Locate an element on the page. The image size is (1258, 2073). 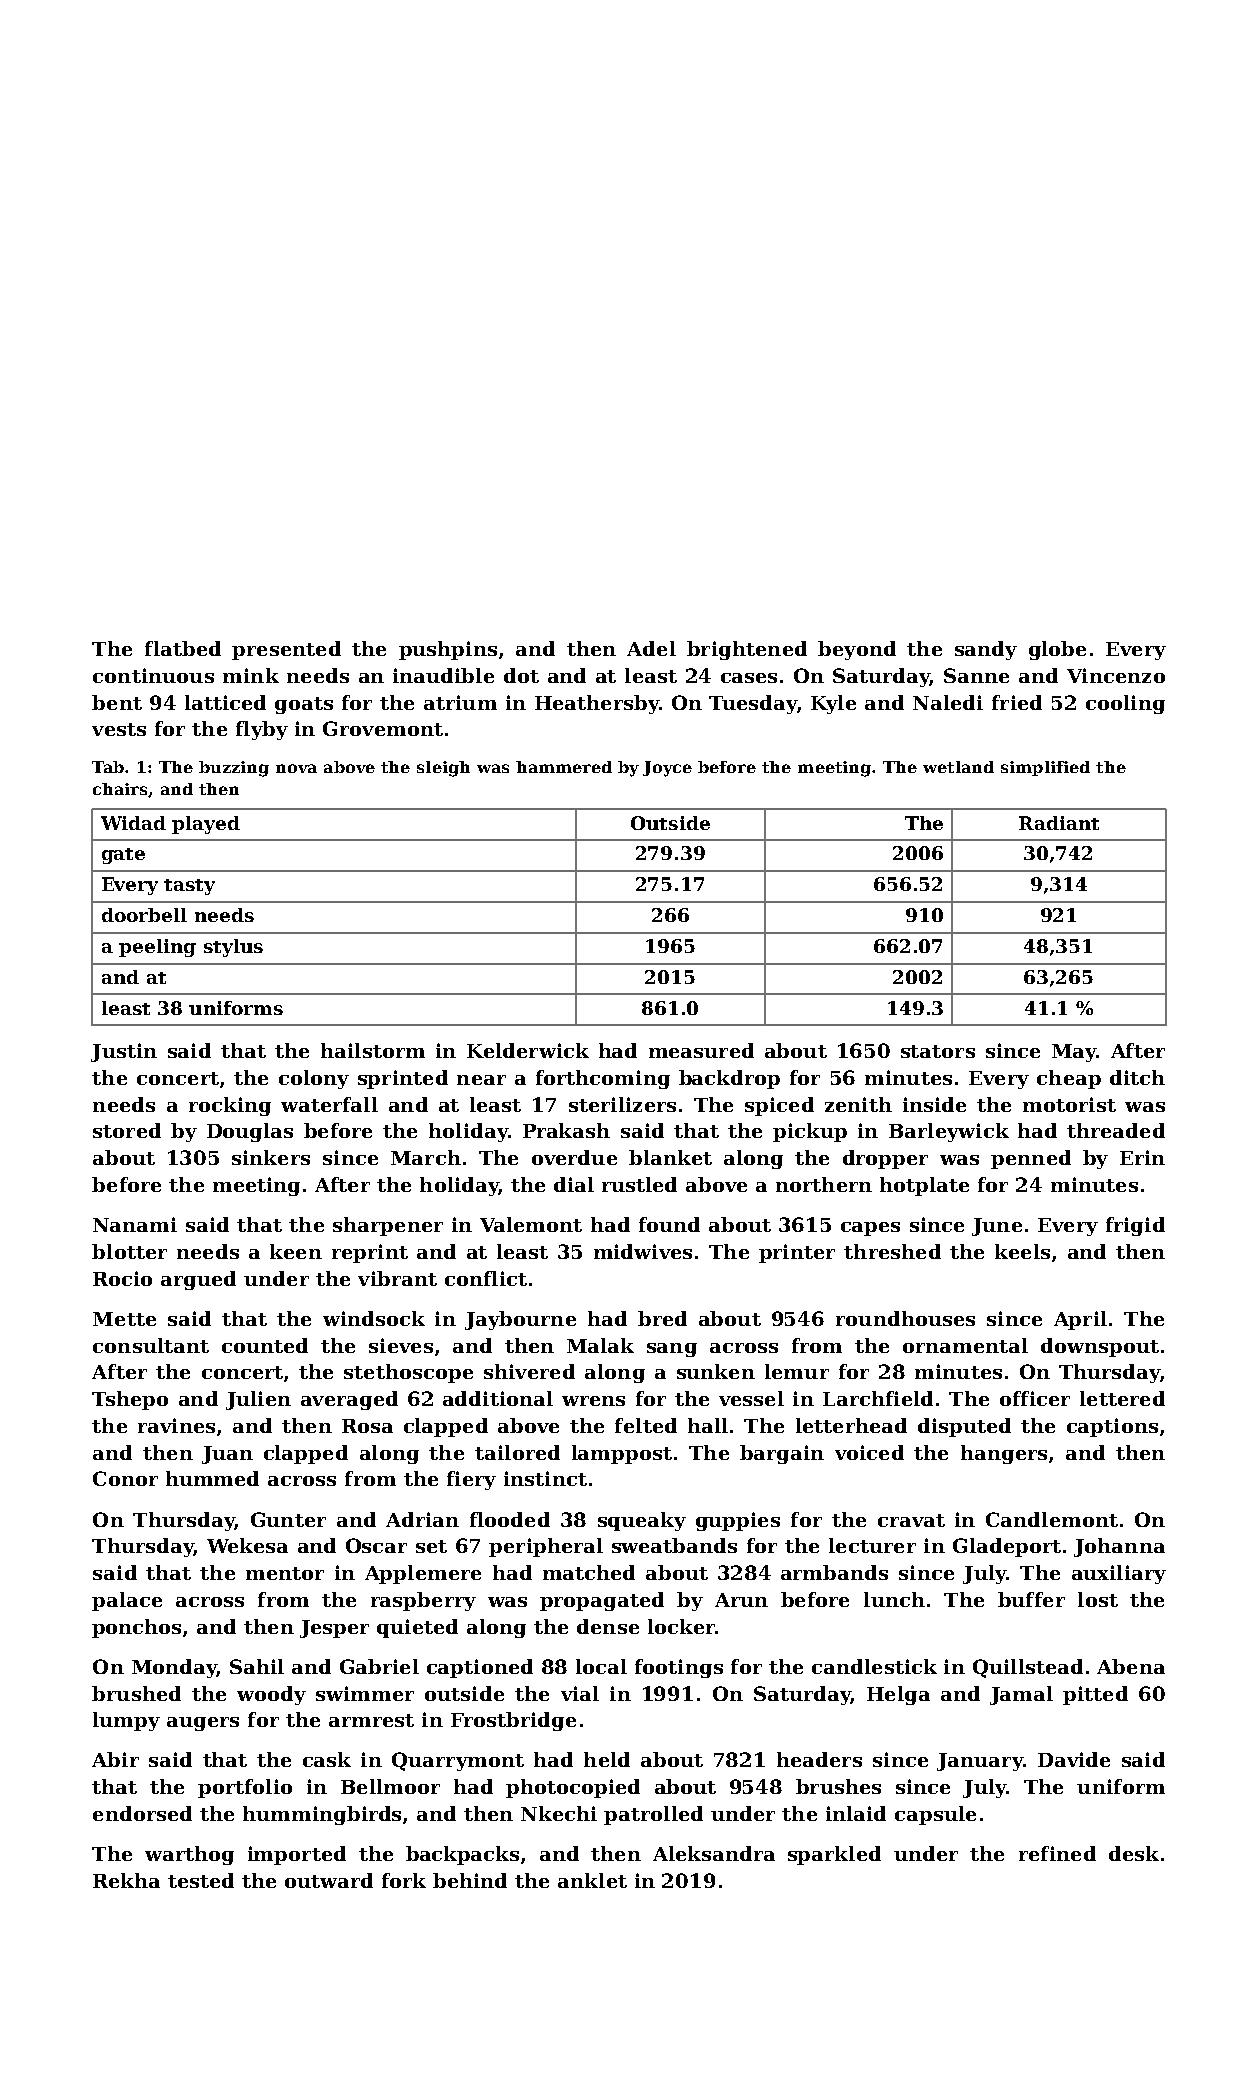
stators is located at coordinates (938, 1051).
